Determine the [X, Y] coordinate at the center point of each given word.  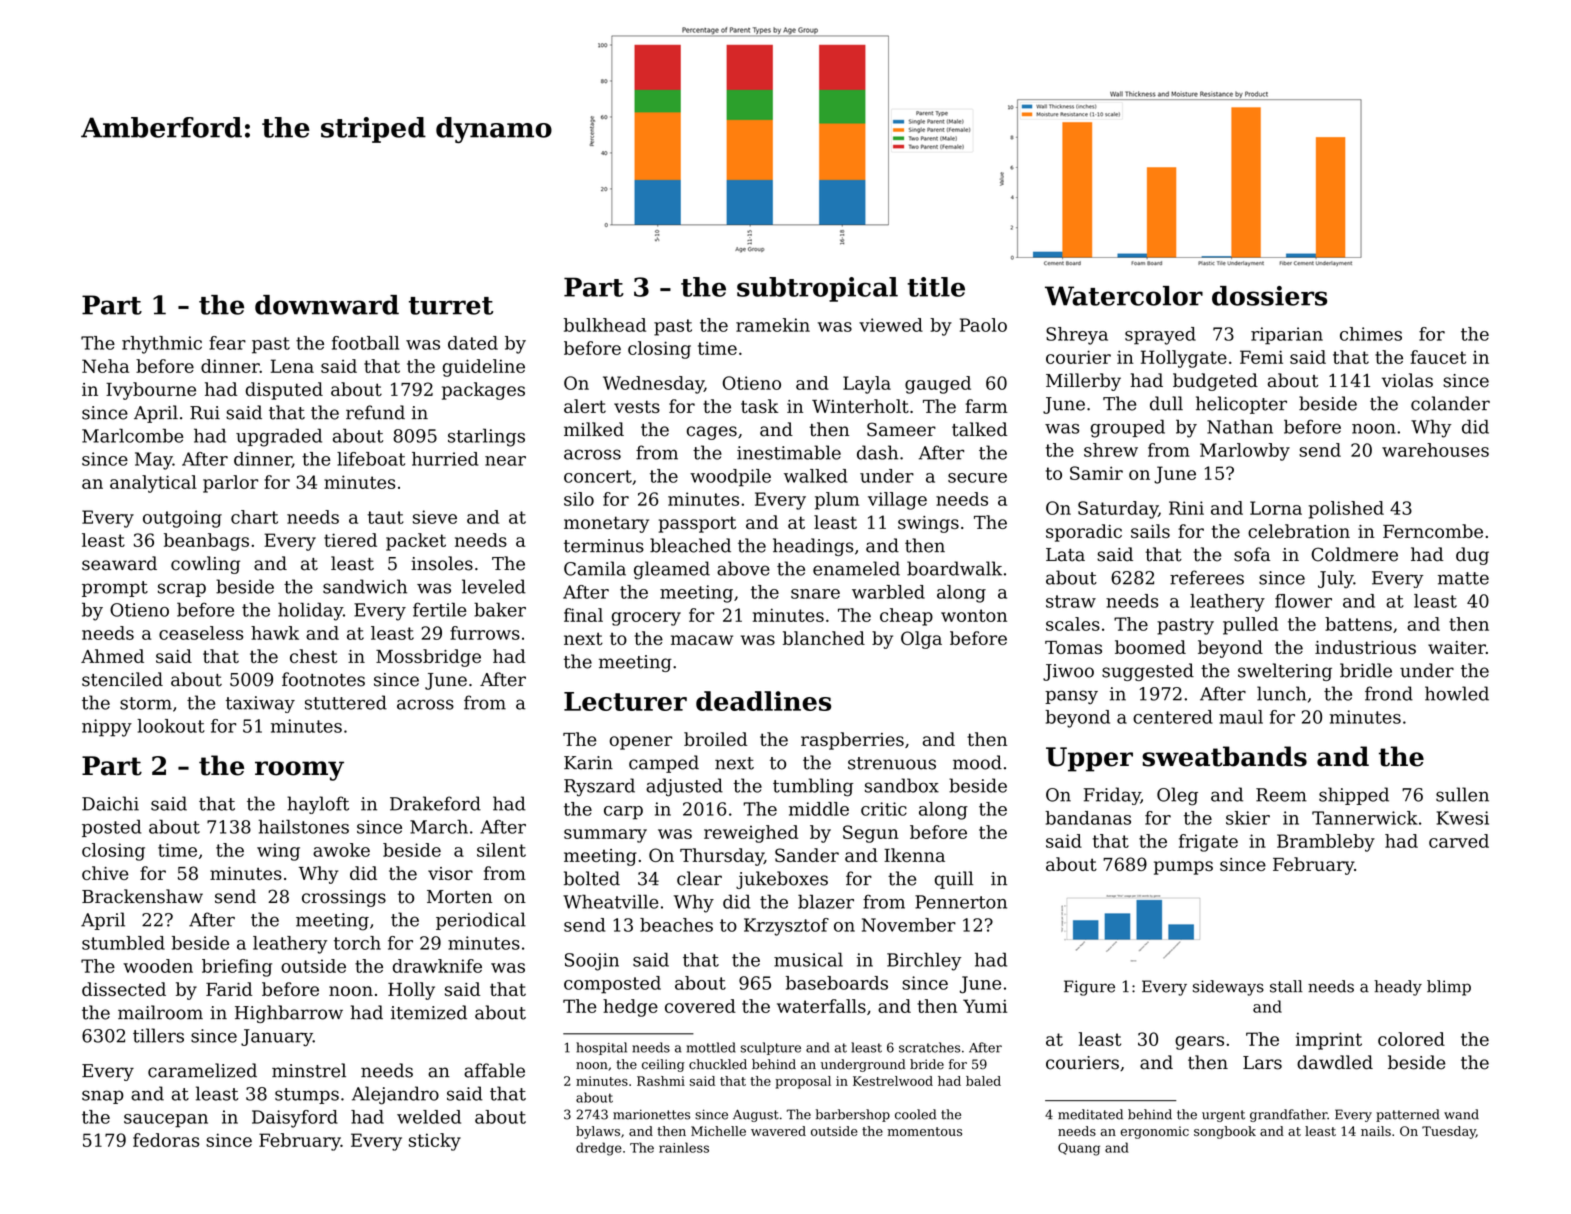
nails [1376, 1131]
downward [327, 305]
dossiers [1269, 296]
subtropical [817, 289]
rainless [684, 1147]
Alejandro [395, 1095]
